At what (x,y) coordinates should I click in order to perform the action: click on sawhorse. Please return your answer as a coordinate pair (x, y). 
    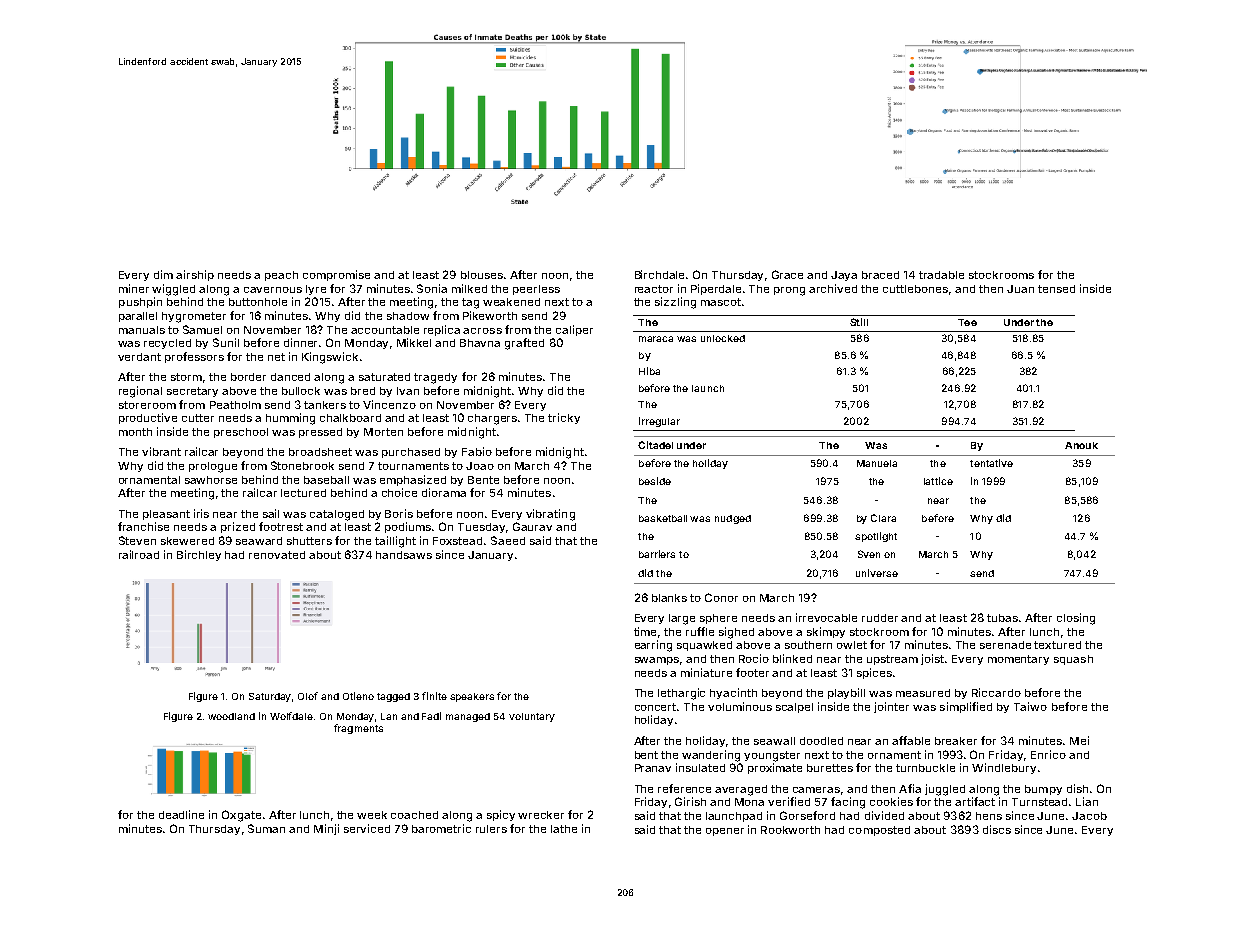
    Looking at the image, I should click on (211, 480).
